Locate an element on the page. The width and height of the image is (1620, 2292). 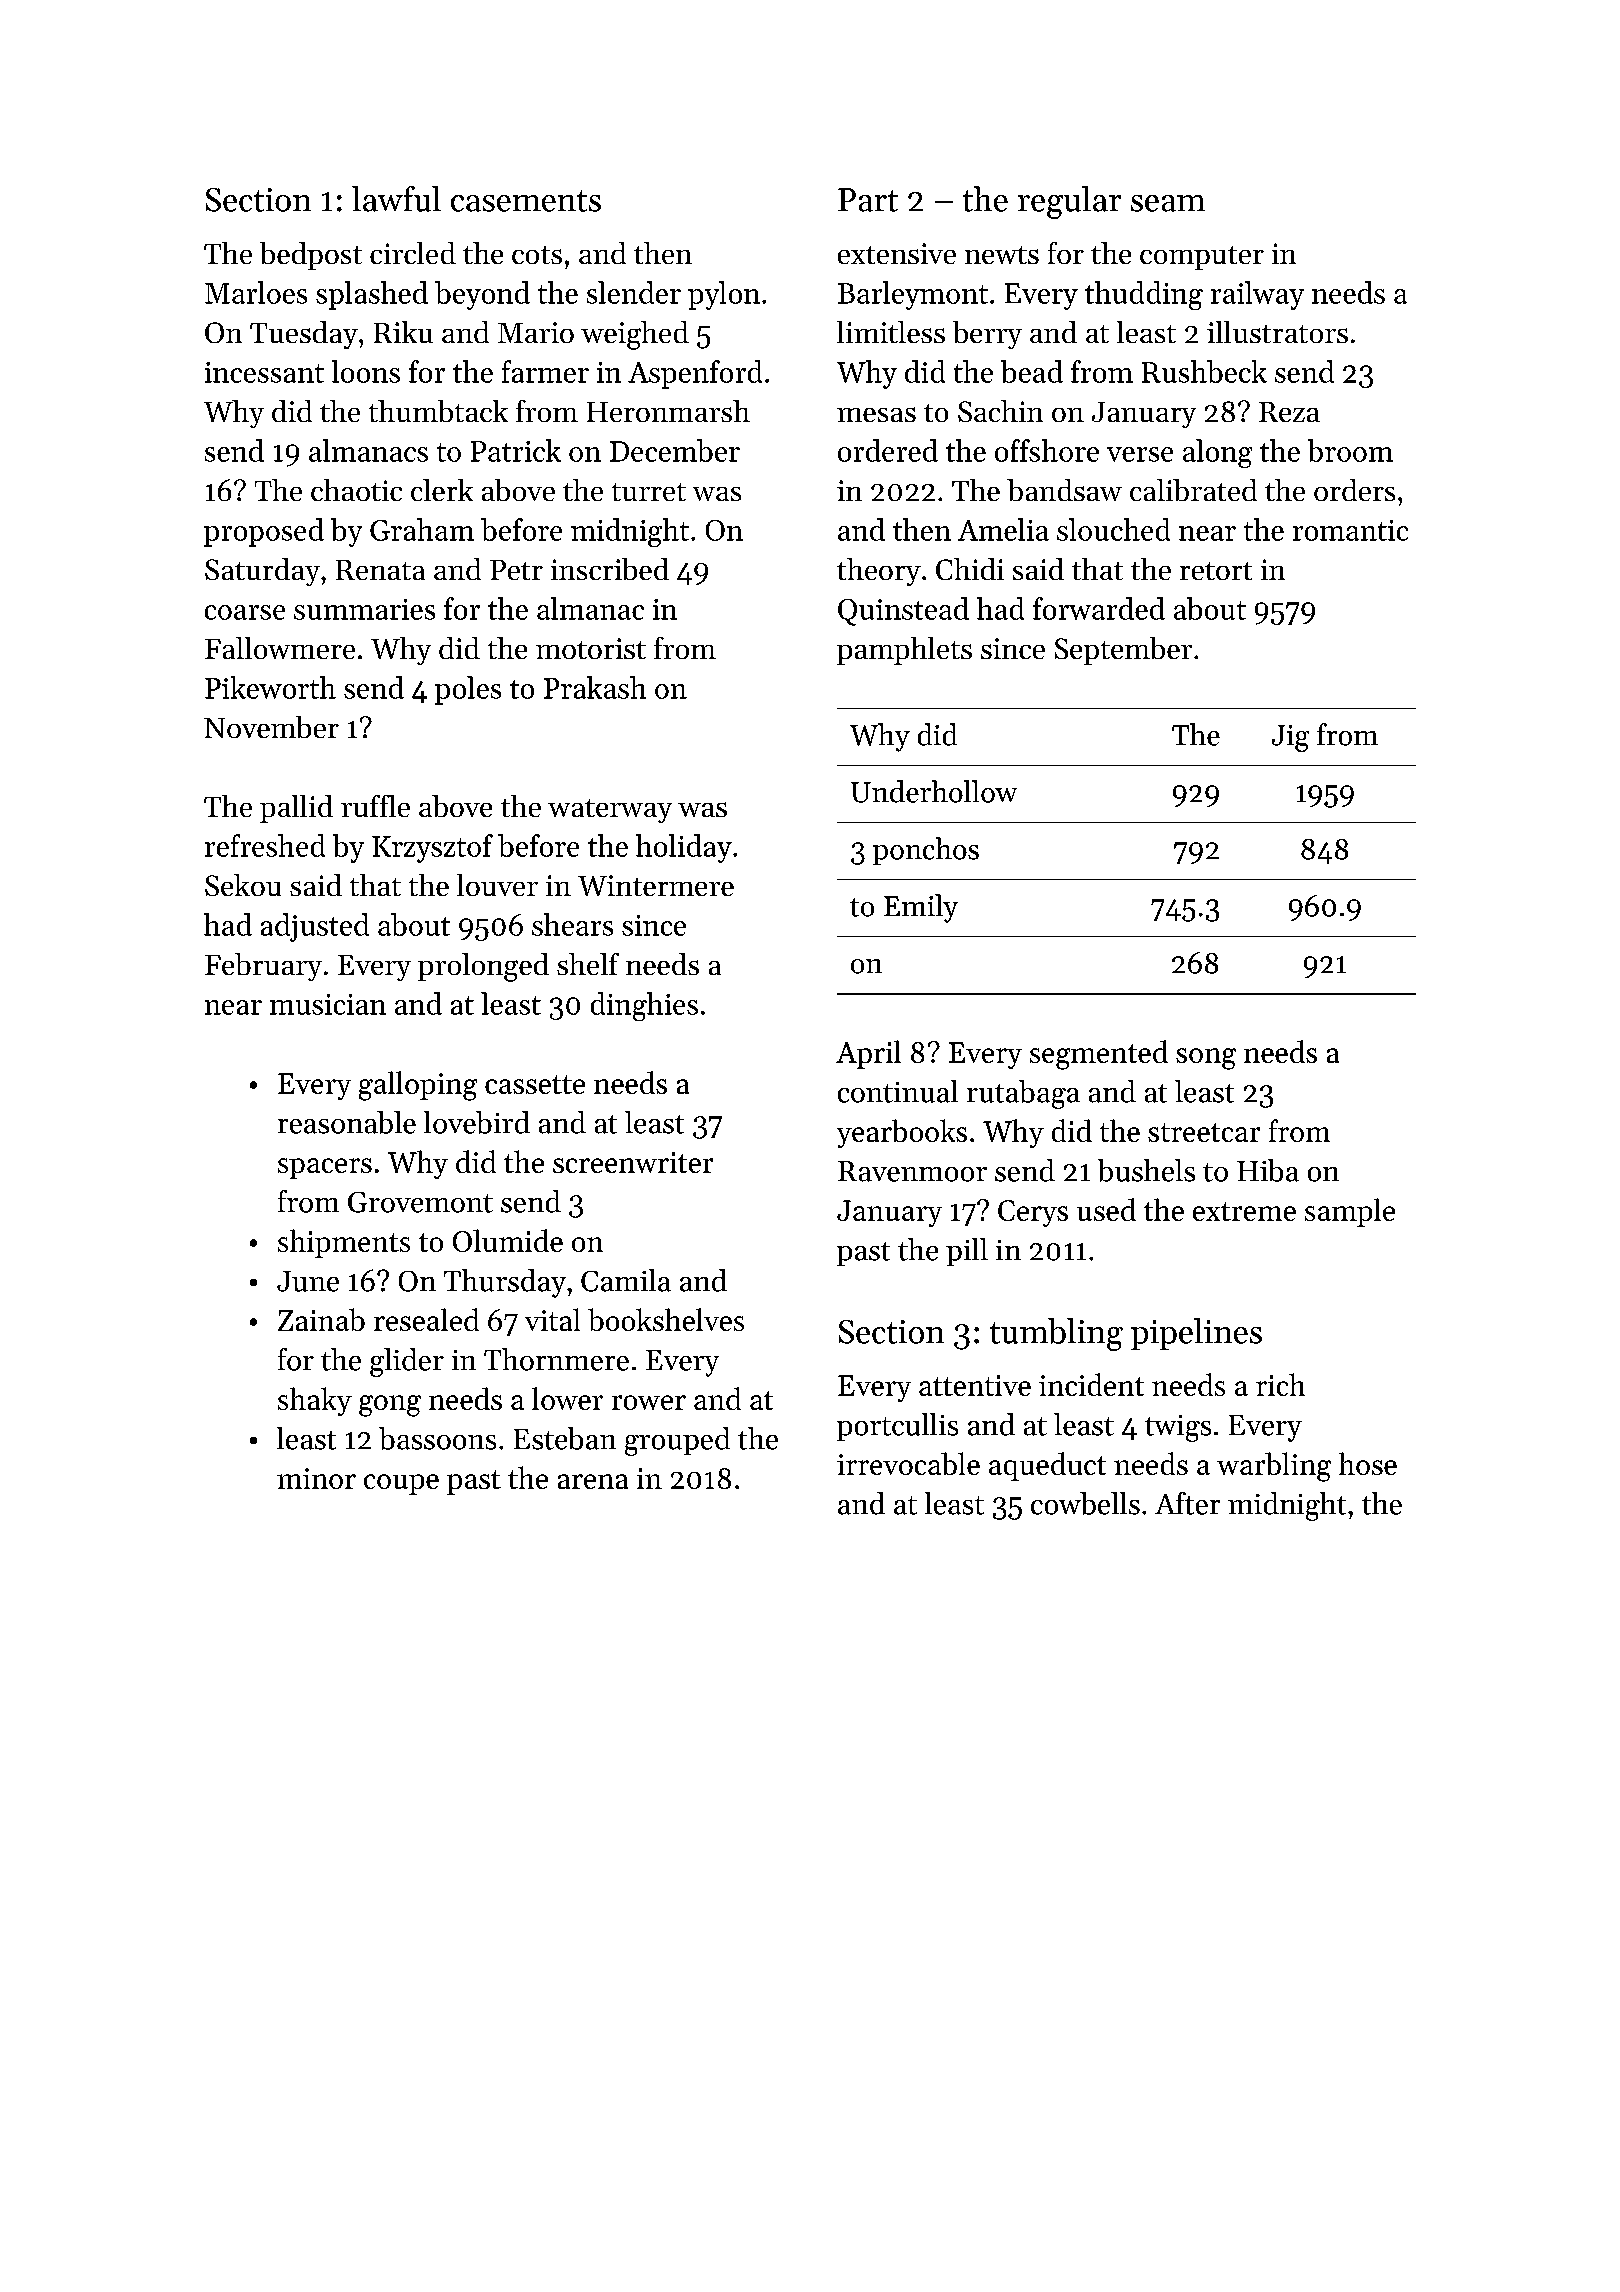
thumbtack is located at coordinates (438, 411).
